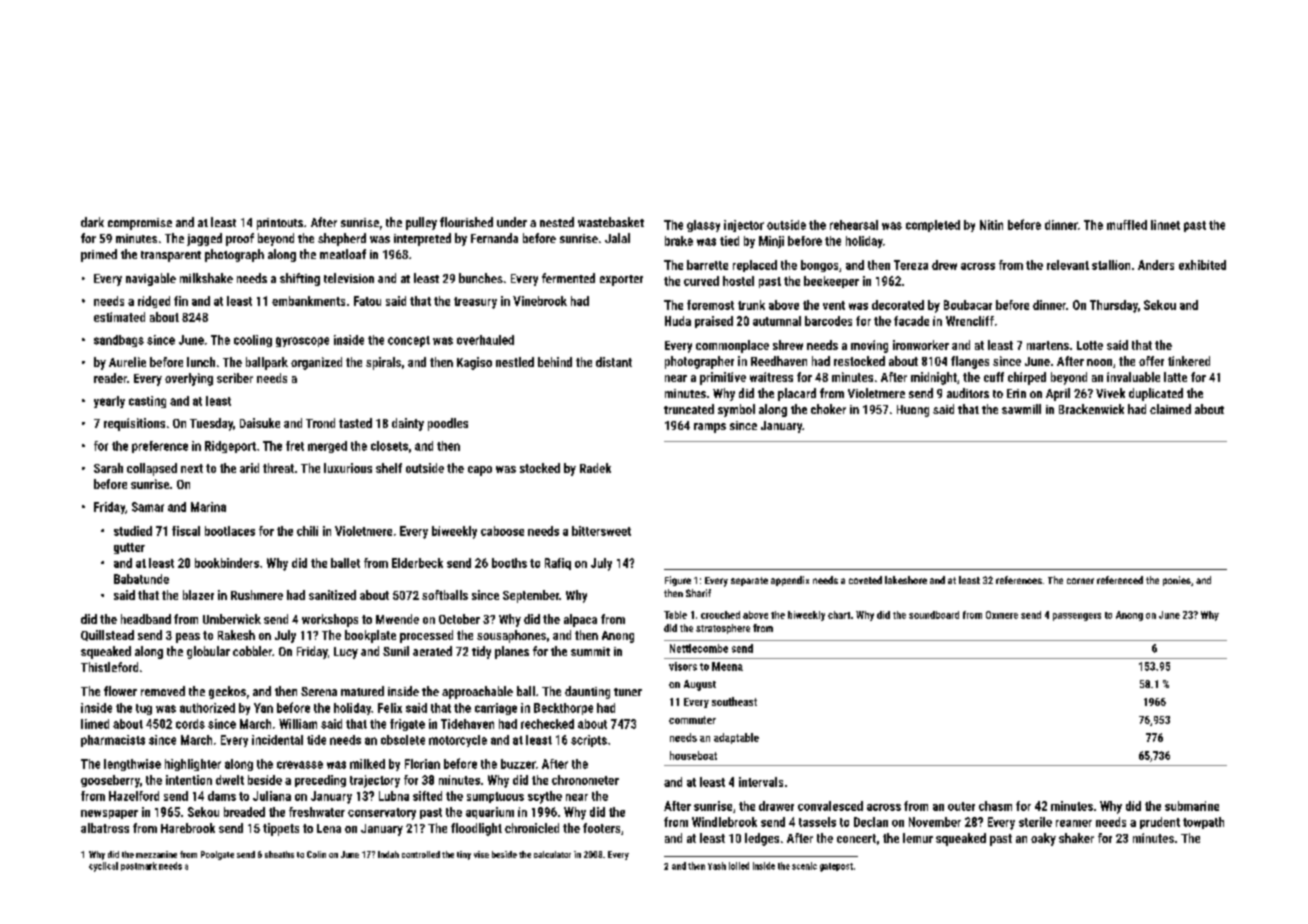 This screenshot has width=1308, height=924. What do you see at coordinates (611, 222) in the screenshot?
I see `wastebasket` at bounding box center [611, 222].
